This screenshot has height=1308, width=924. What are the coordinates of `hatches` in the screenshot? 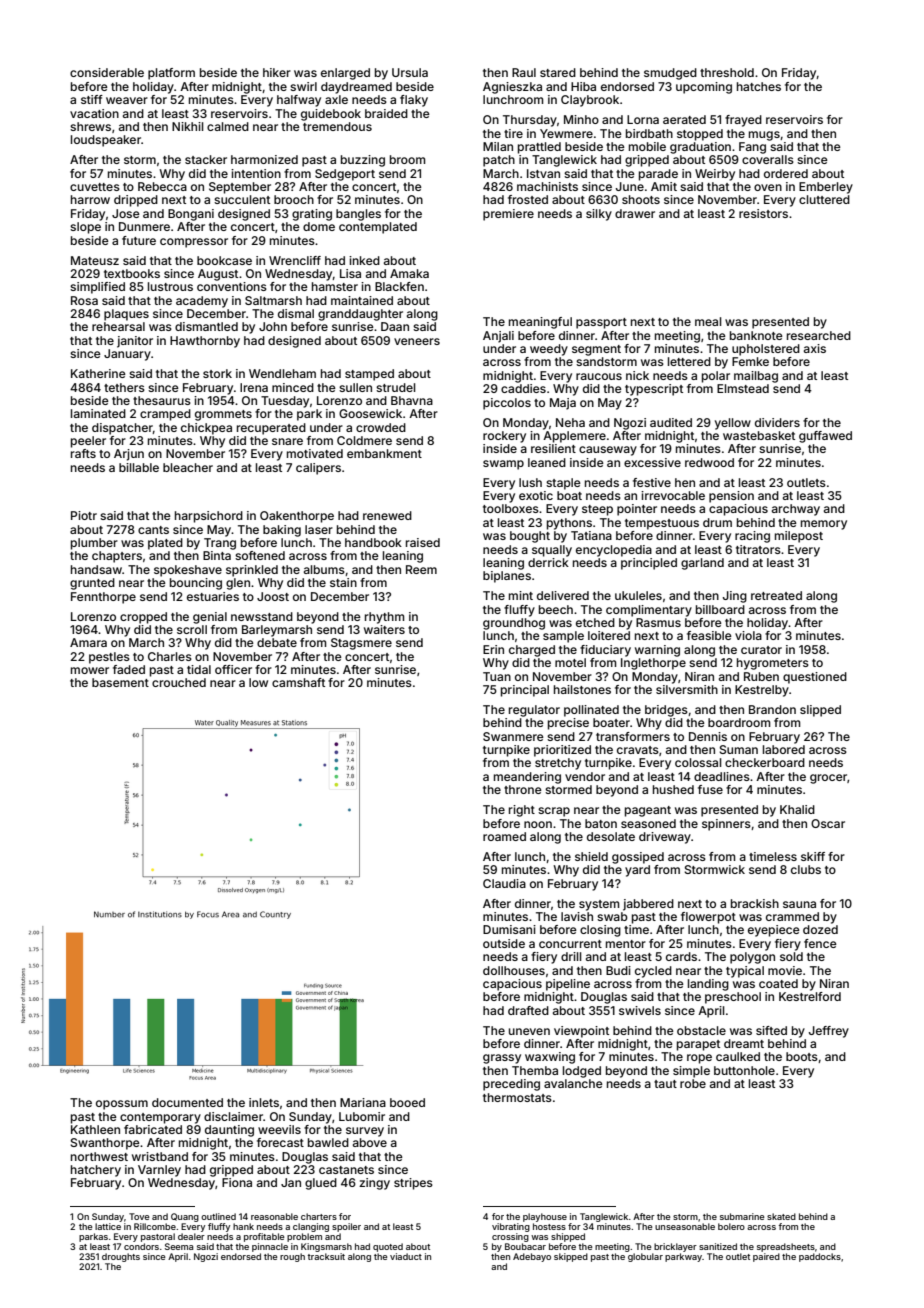 It's located at (759, 86).
